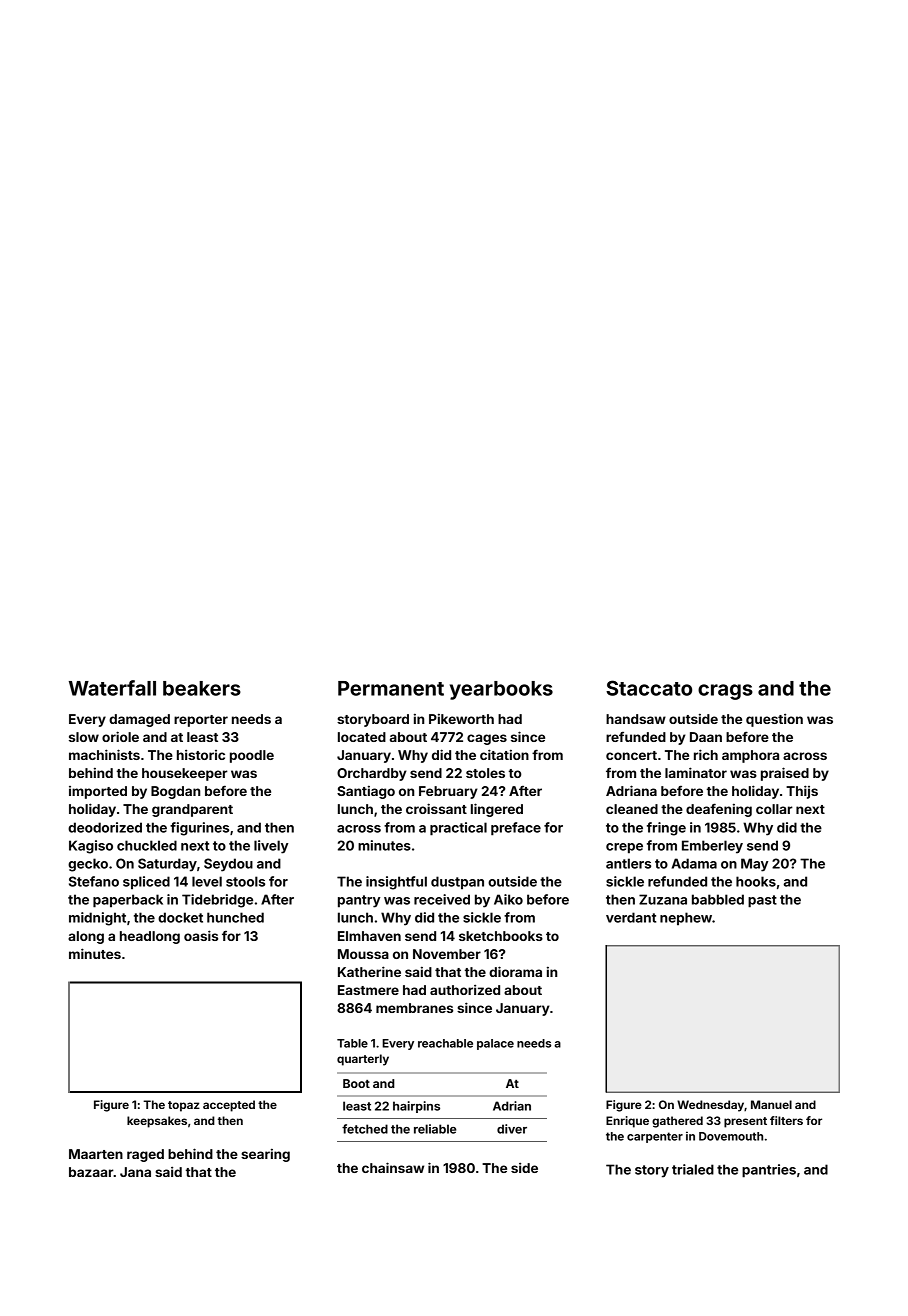  Describe the element at coordinates (461, 718) in the image. I see `Pikeworth` at that location.
